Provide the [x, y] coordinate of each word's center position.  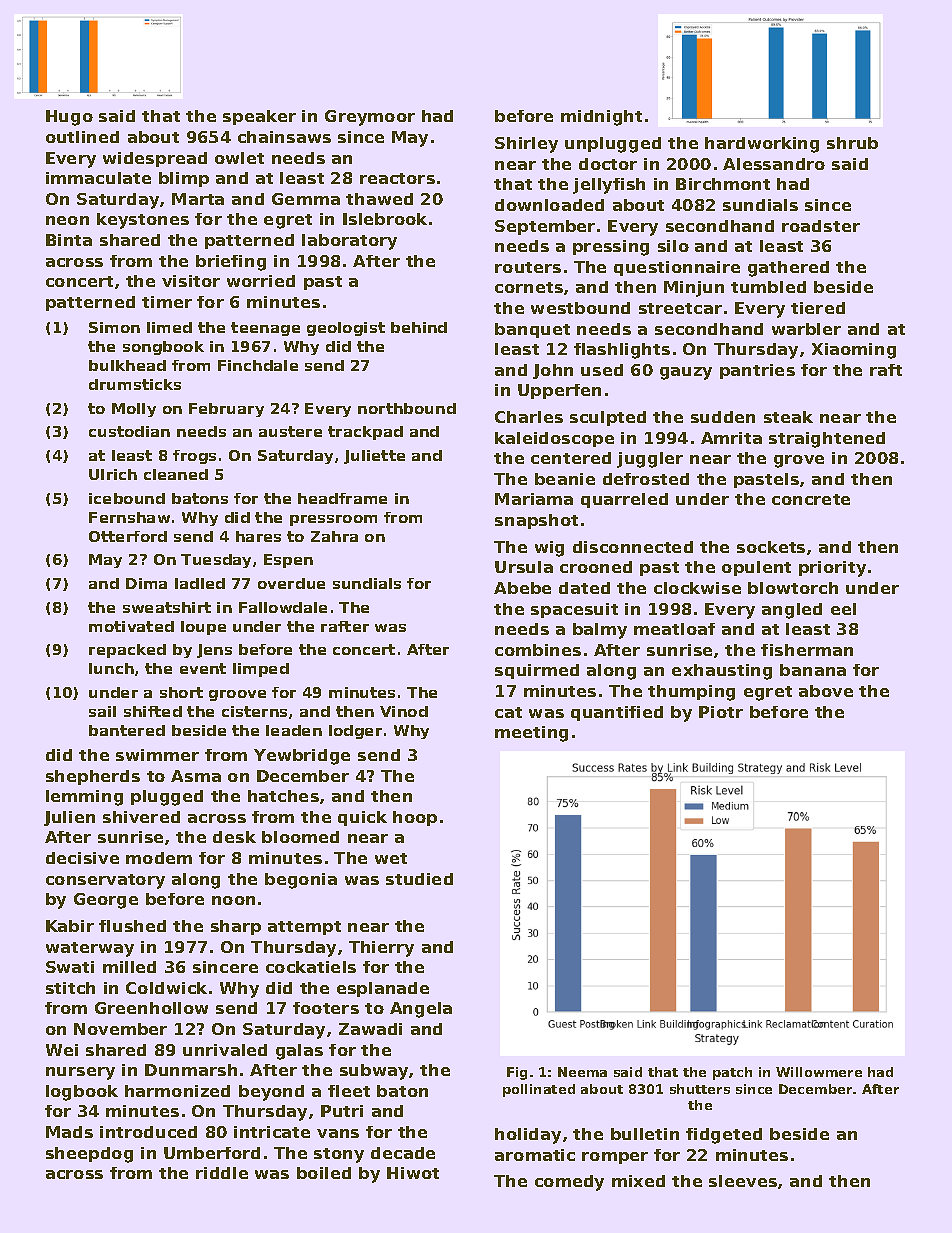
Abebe [522, 588]
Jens [214, 651]
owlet [239, 158]
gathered [788, 269]
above [826, 691]
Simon [114, 327]
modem [159, 858]
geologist [346, 329]
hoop [415, 818]
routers [528, 267]
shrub [852, 143]
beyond [271, 1093]
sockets [771, 547]
